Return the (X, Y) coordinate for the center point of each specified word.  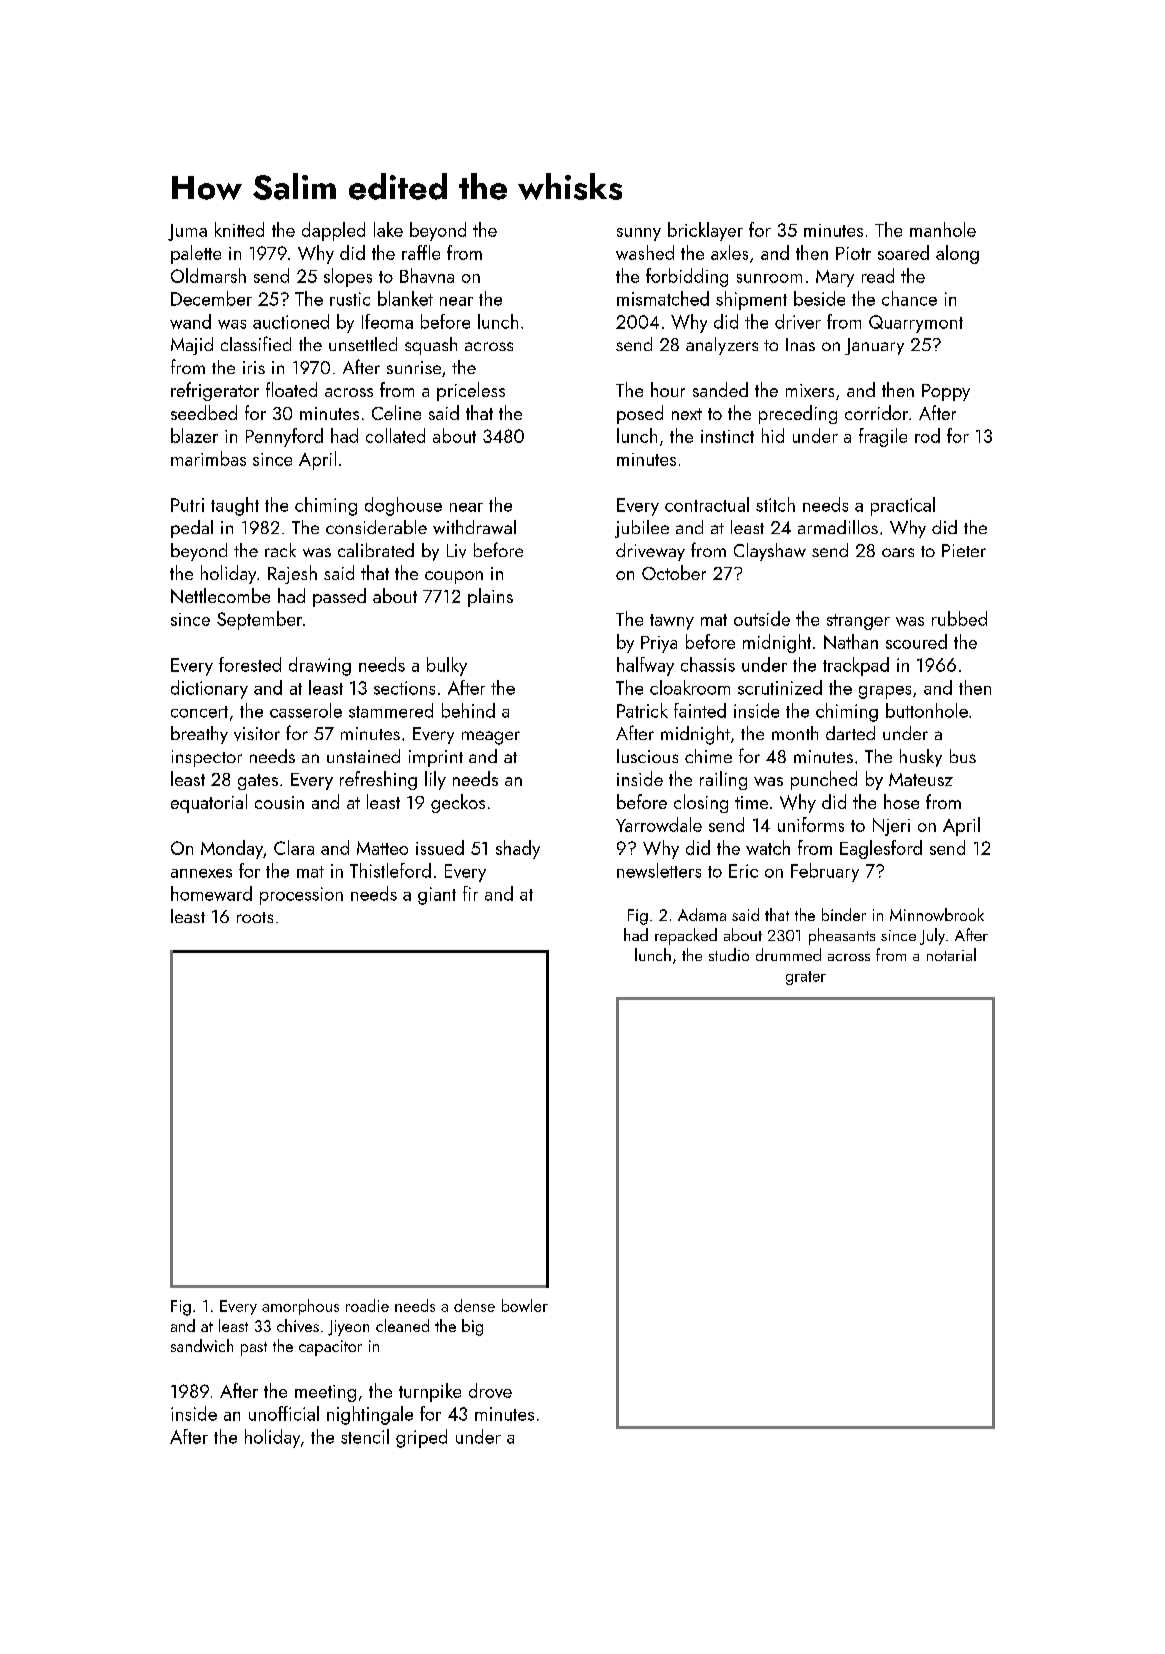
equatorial (209, 803)
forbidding (687, 277)
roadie (367, 1305)
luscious (647, 756)
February (825, 872)
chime (708, 756)
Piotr (853, 253)
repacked (686, 936)
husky (921, 758)
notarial (951, 954)
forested (250, 664)
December (211, 298)
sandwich (202, 1345)
